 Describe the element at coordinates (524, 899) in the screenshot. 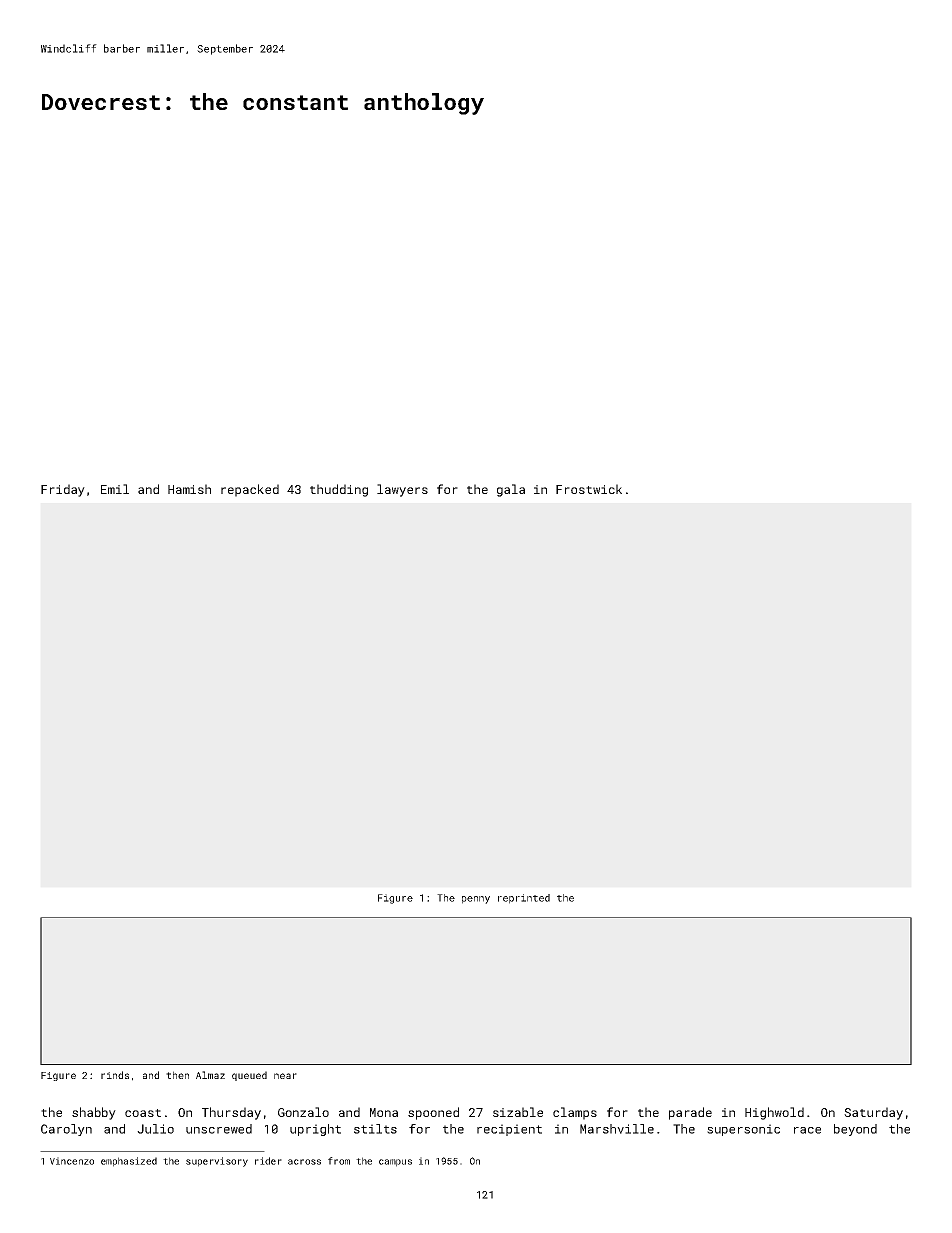

I see `reprinted` at that location.
